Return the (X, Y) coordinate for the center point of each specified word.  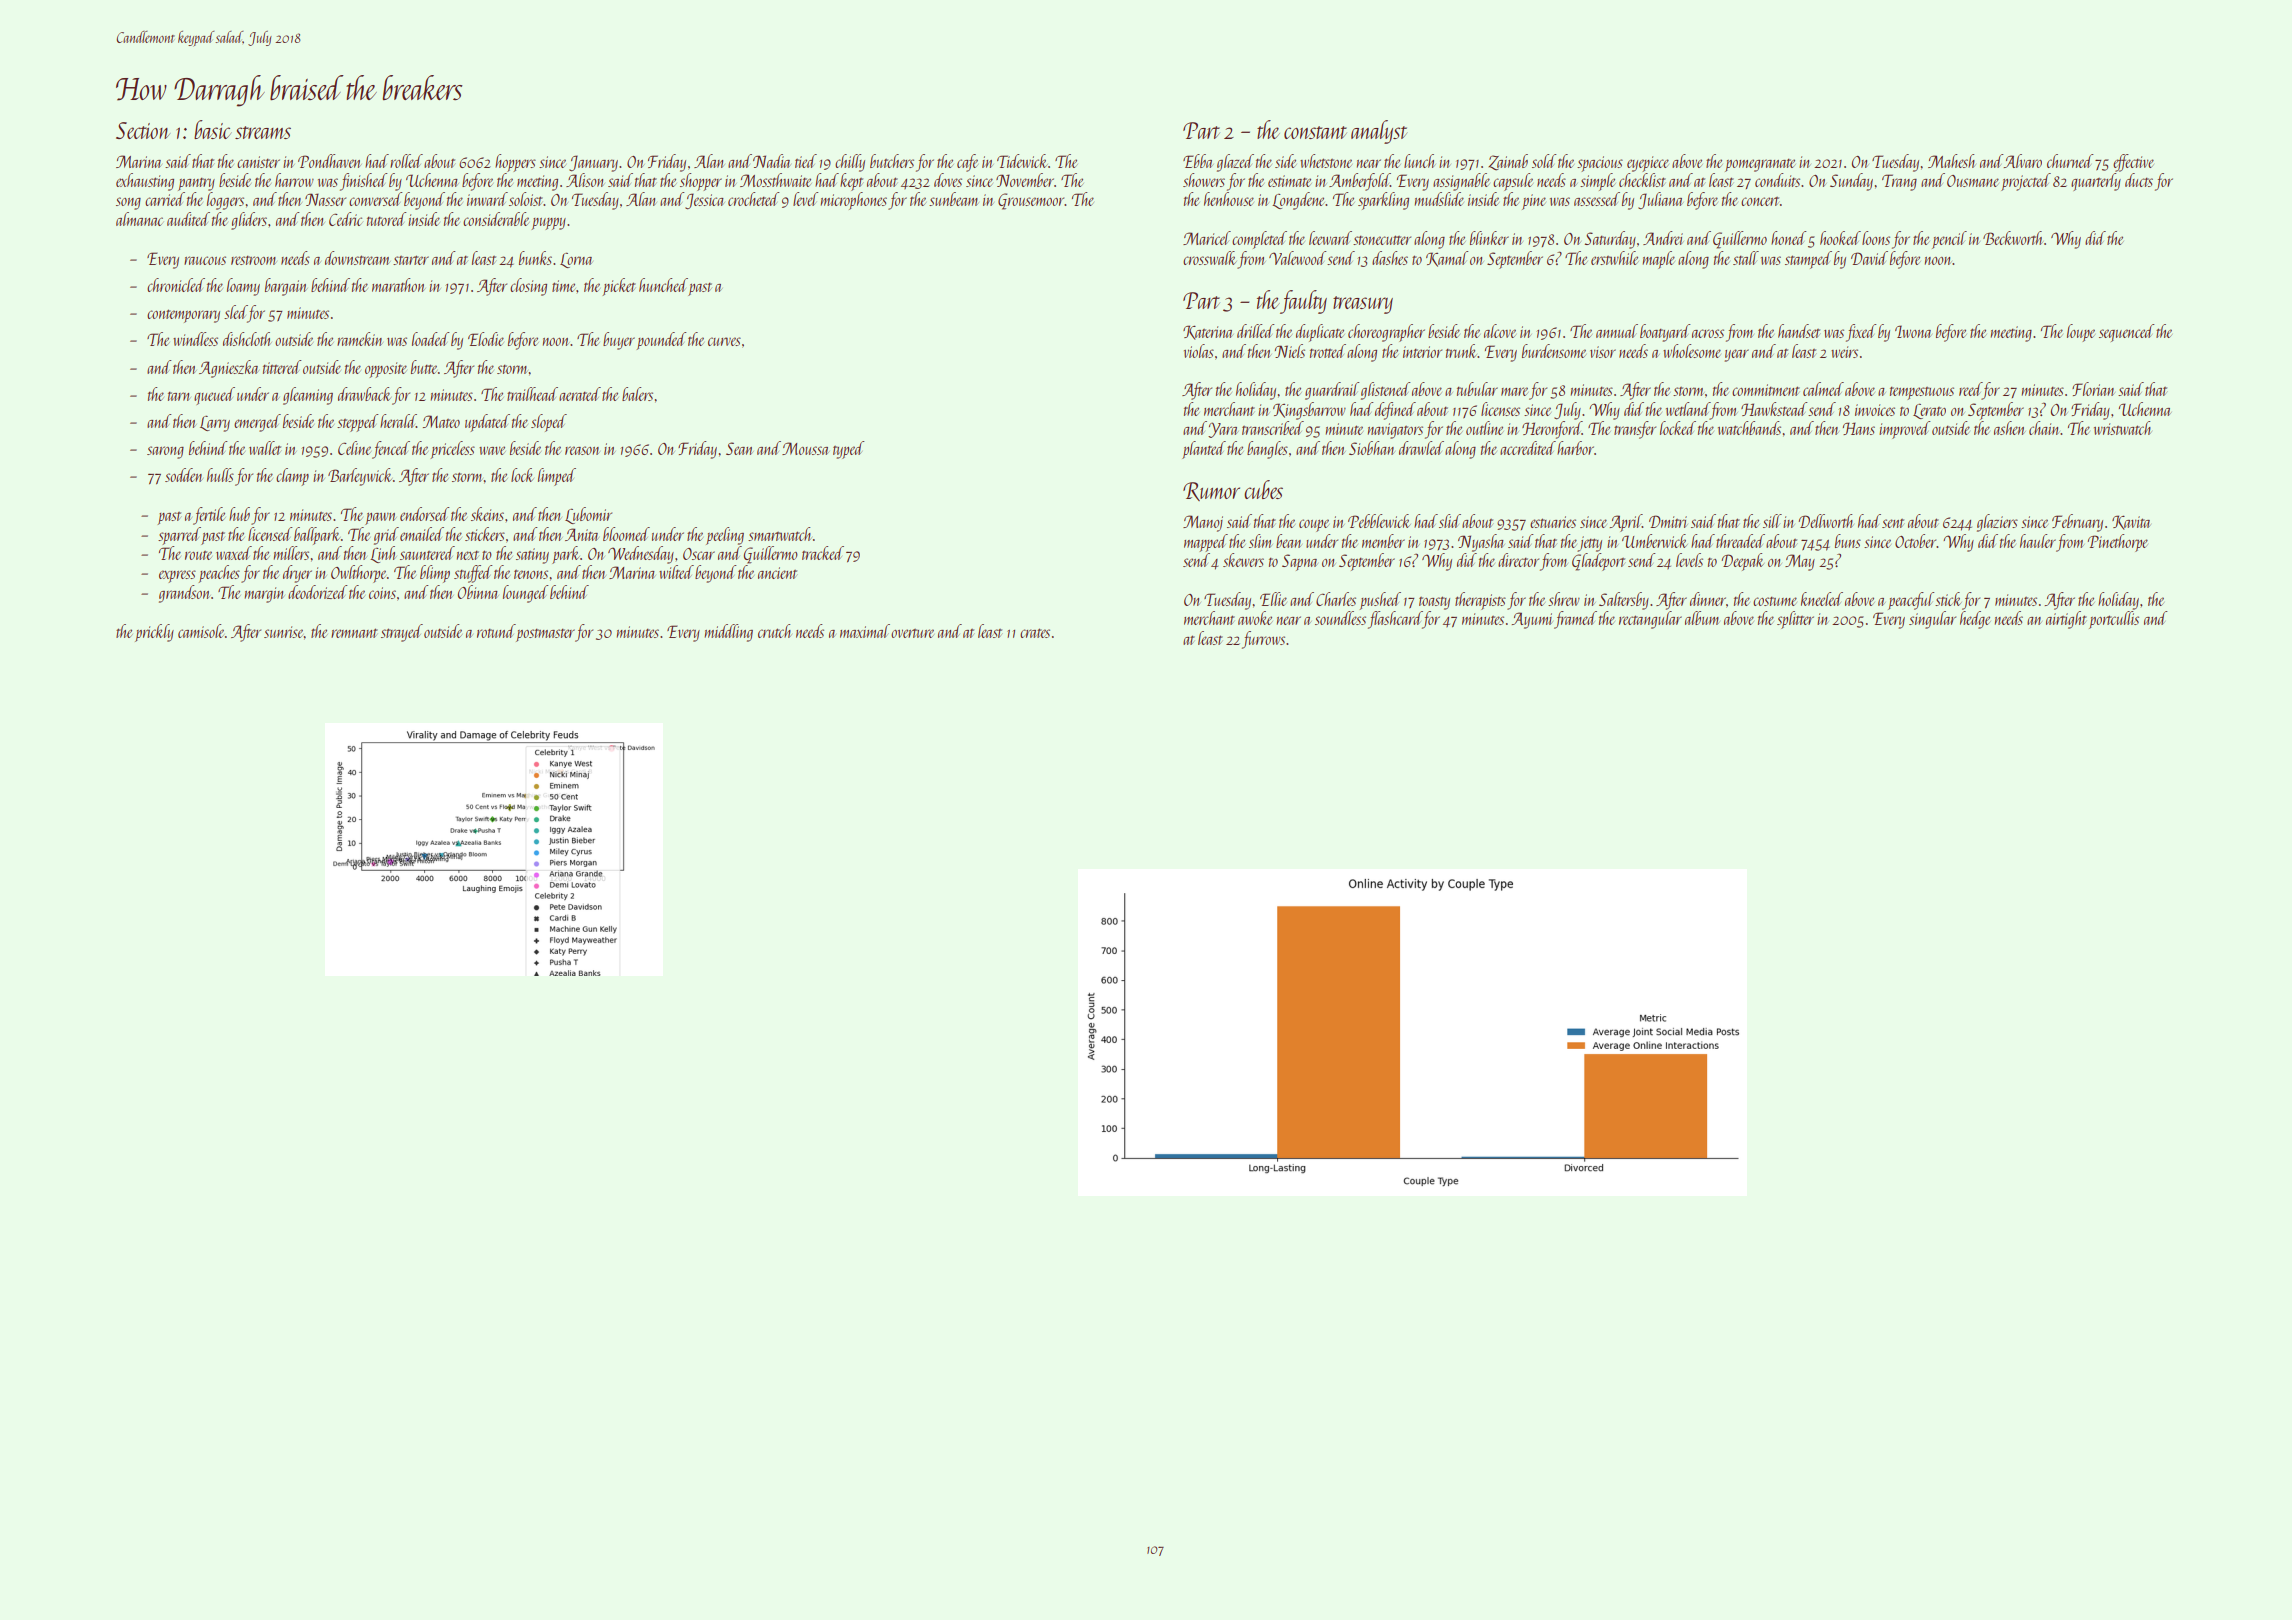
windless (195, 339)
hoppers (515, 163)
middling (729, 633)
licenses (1500, 409)
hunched (663, 285)
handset (1799, 331)
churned (2070, 161)
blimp (435, 574)
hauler (2038, 541)
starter (411, 260)
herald (398, 421)
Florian (2093, 389)
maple (1659, 260)
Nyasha (1481, 543)
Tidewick (1022, 161)
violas (1199, 351)
